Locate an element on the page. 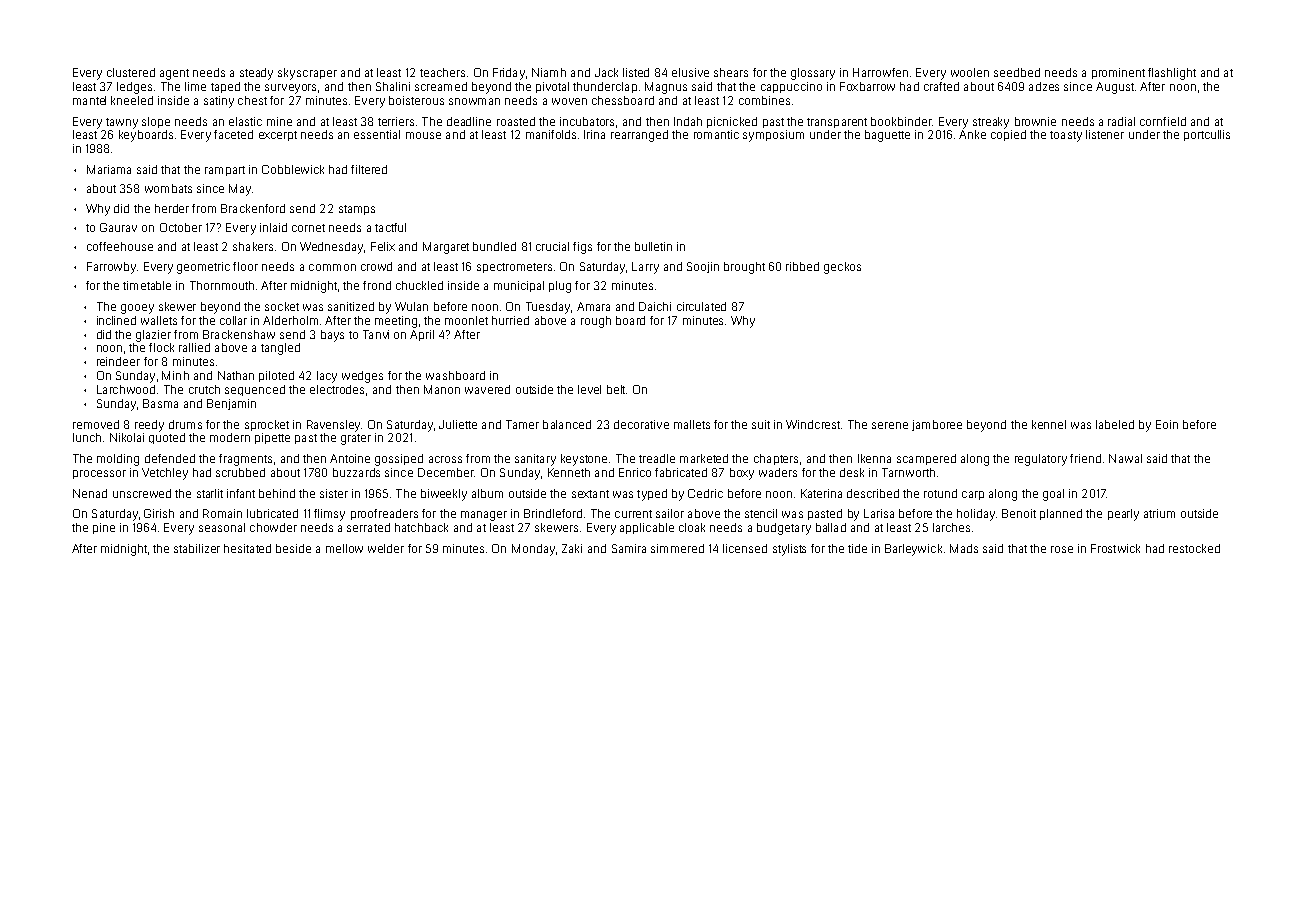  circulated is located at coordinates (701, 306).
